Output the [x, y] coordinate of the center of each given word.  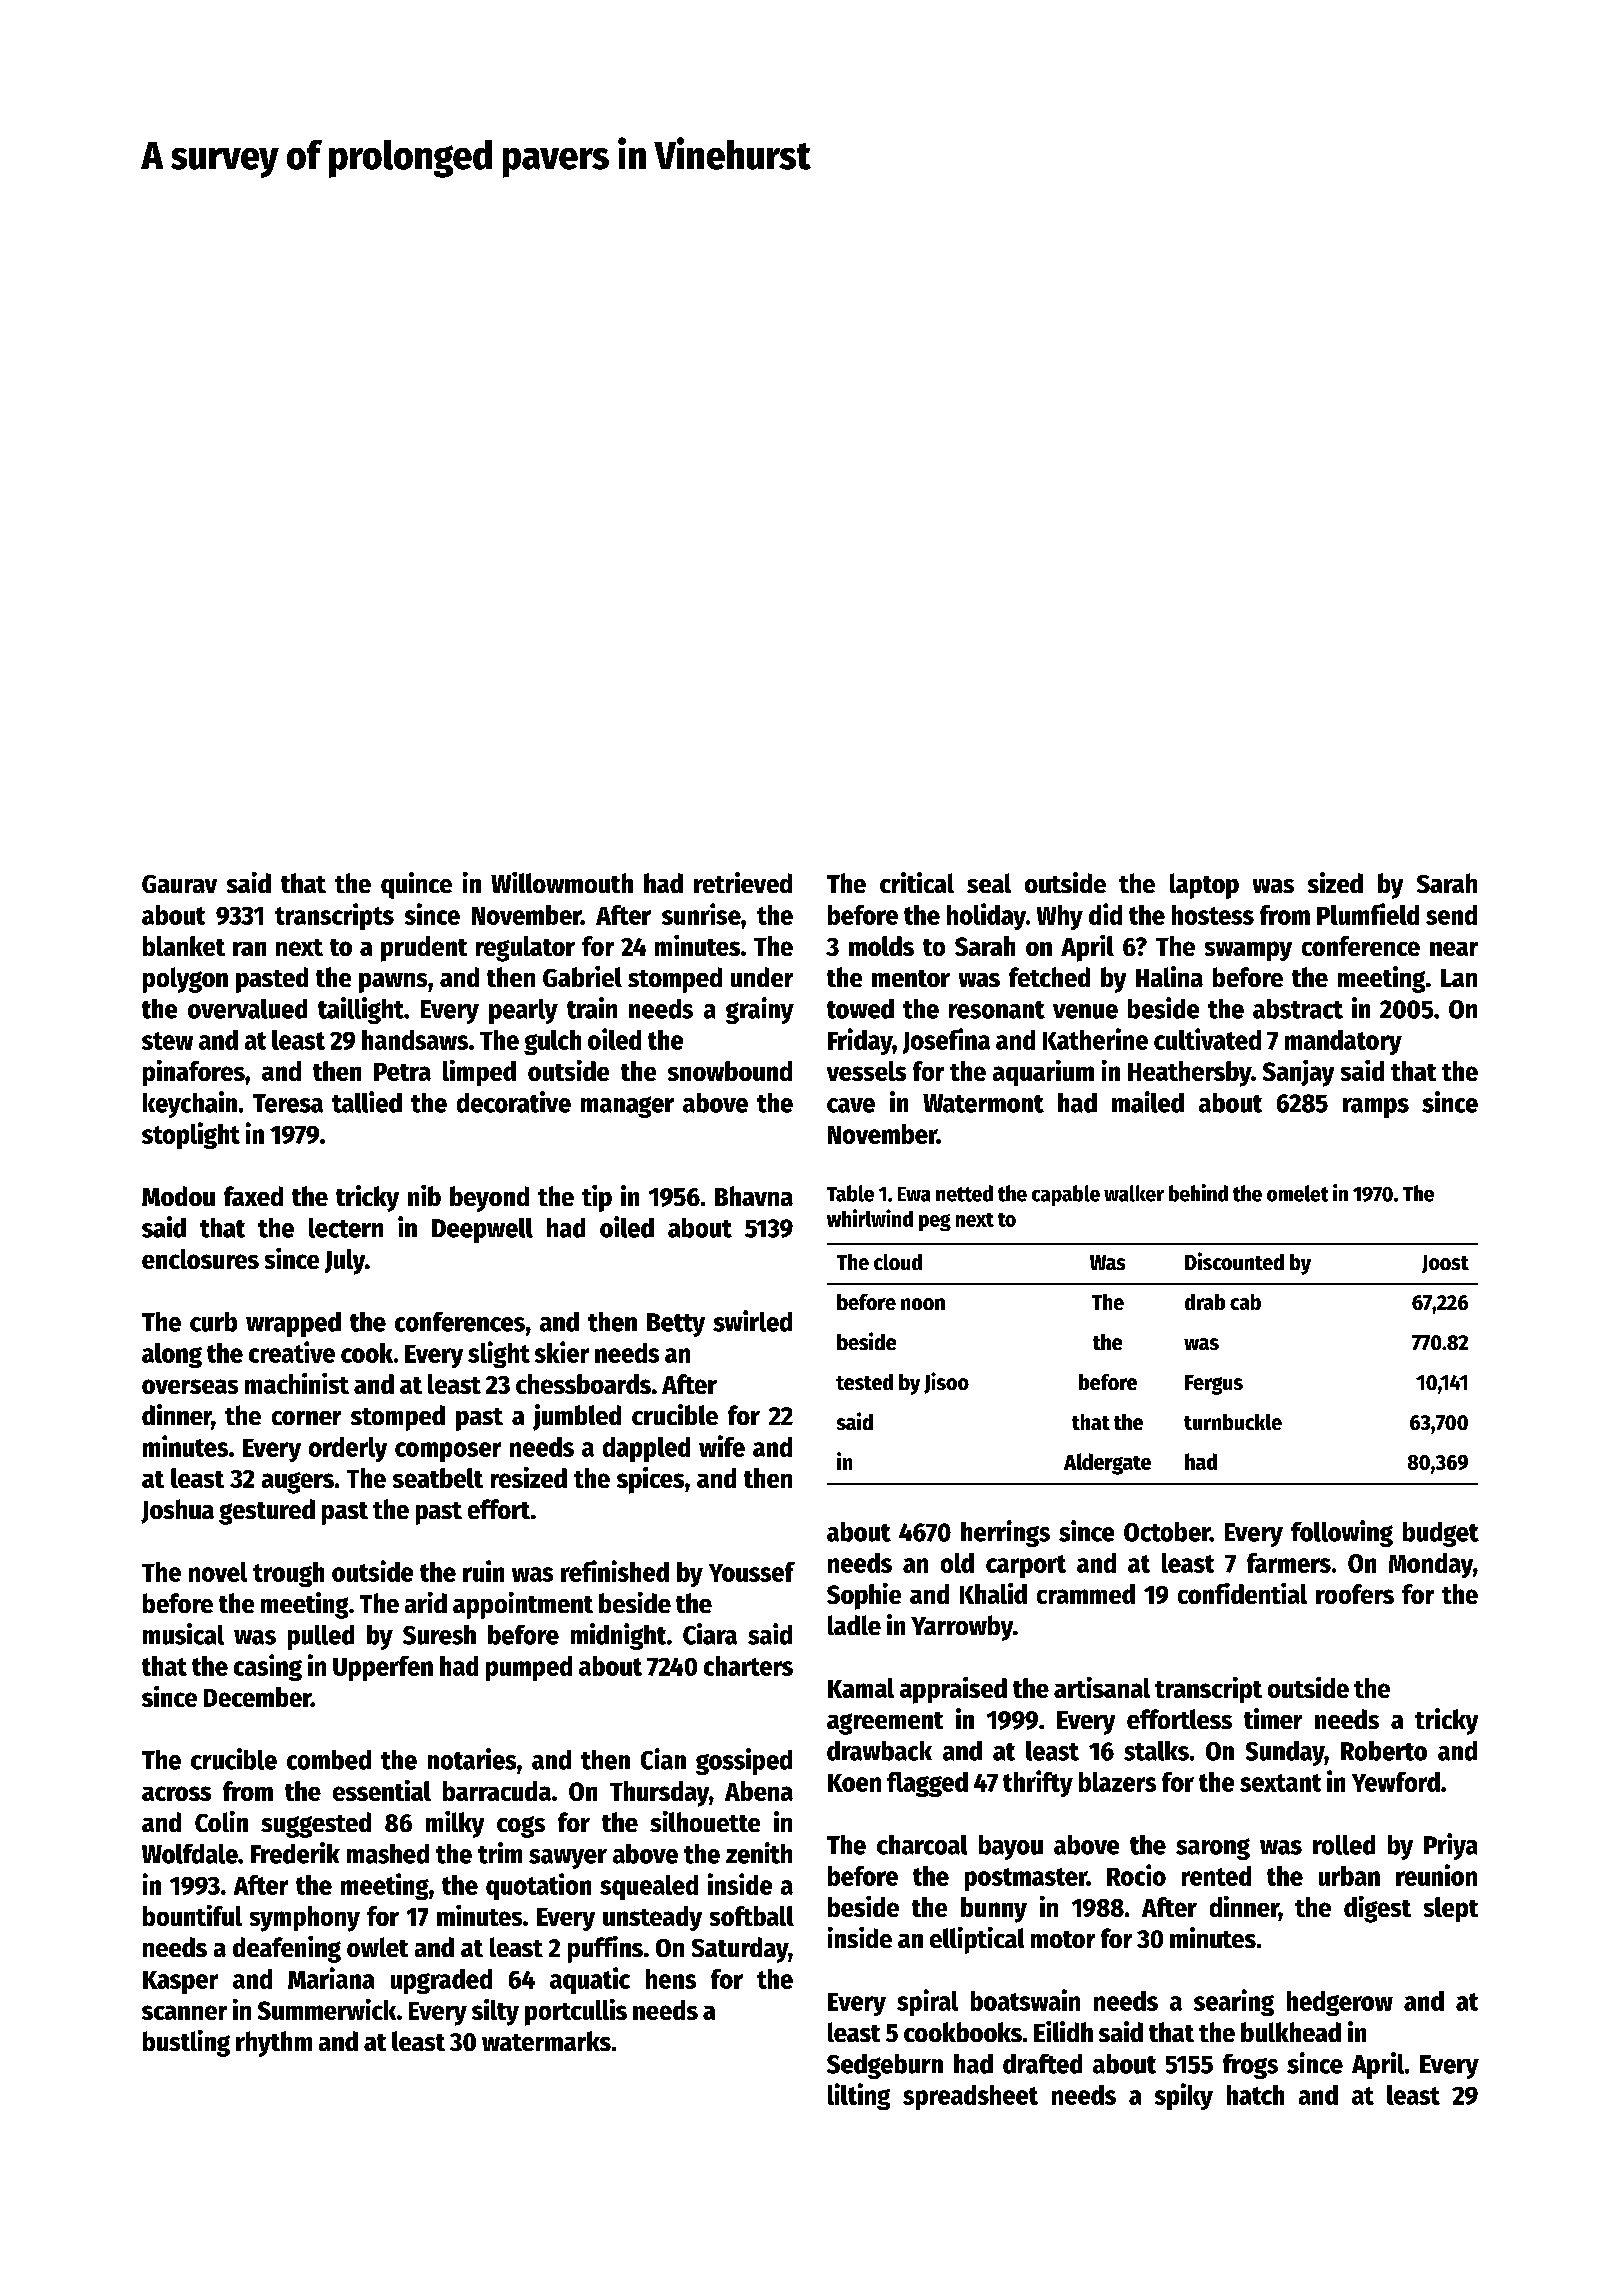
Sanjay [1298, 1073]
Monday [1431, 1565]
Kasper [180, 1982]
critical [917, 882]
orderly [348, 1449]
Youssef [752, 1572]
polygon [185, 980]
